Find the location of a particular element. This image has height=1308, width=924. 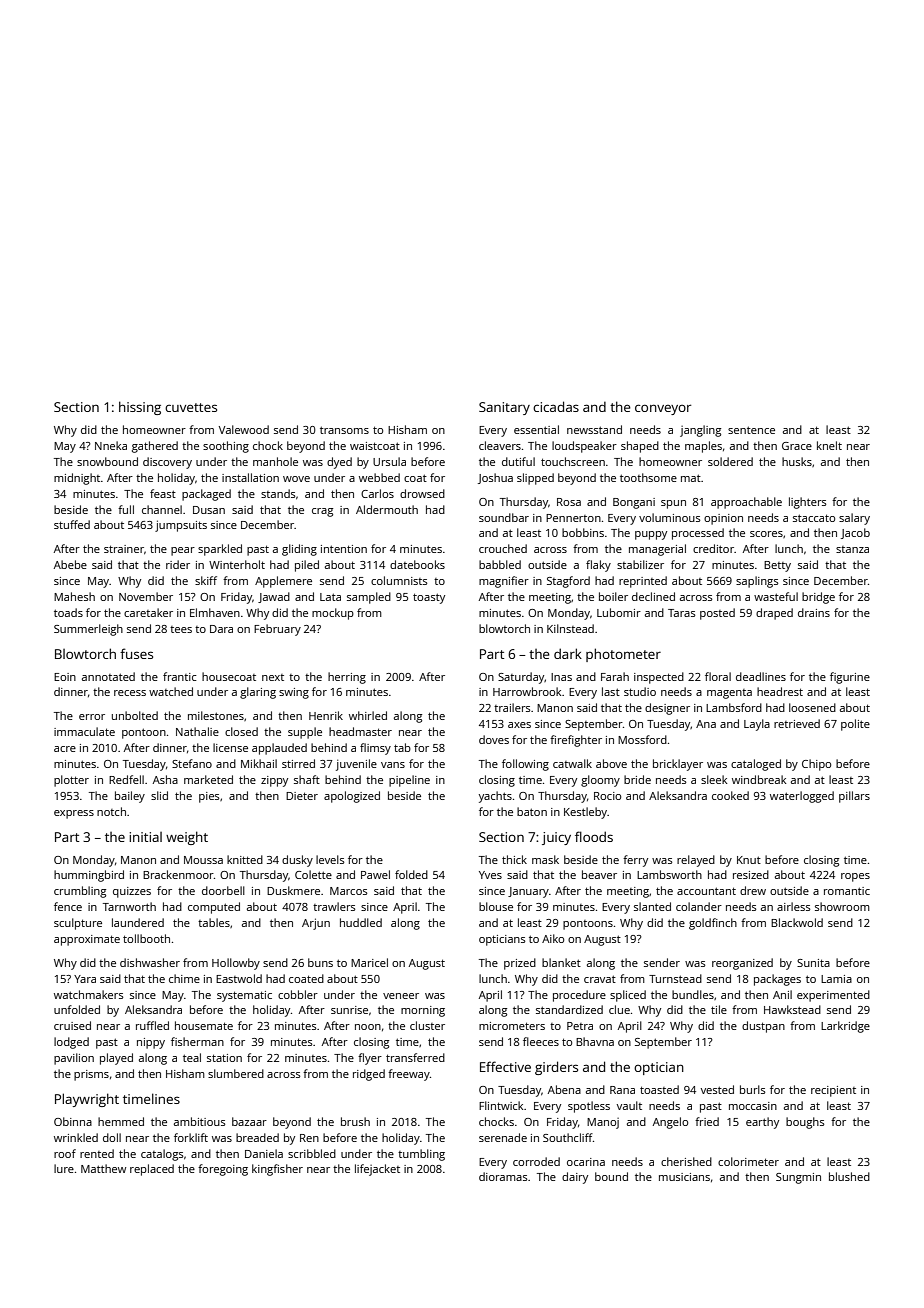

earthy is located at coordinates (762, 1123).
